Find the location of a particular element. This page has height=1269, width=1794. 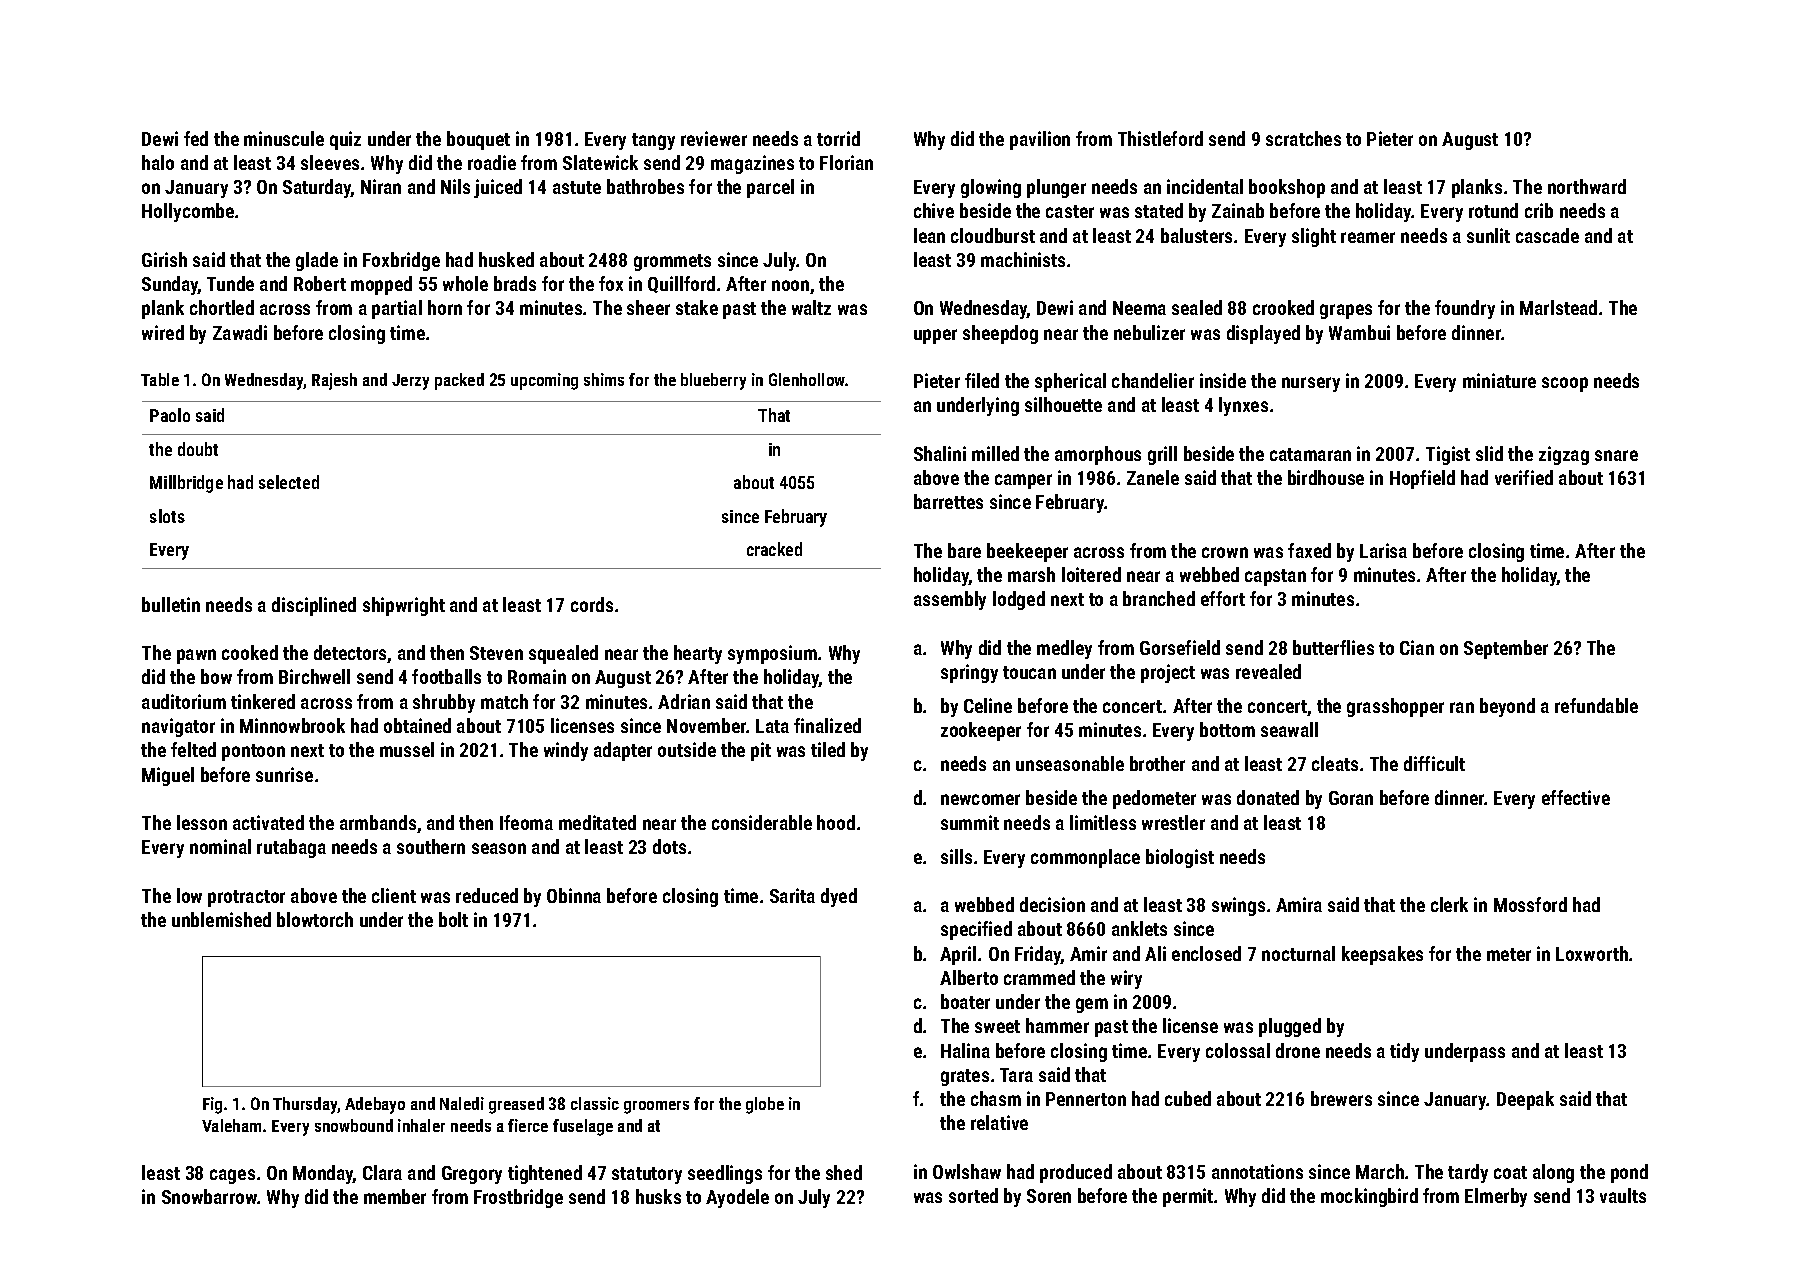

milled is located at coordinates (995, 453).
